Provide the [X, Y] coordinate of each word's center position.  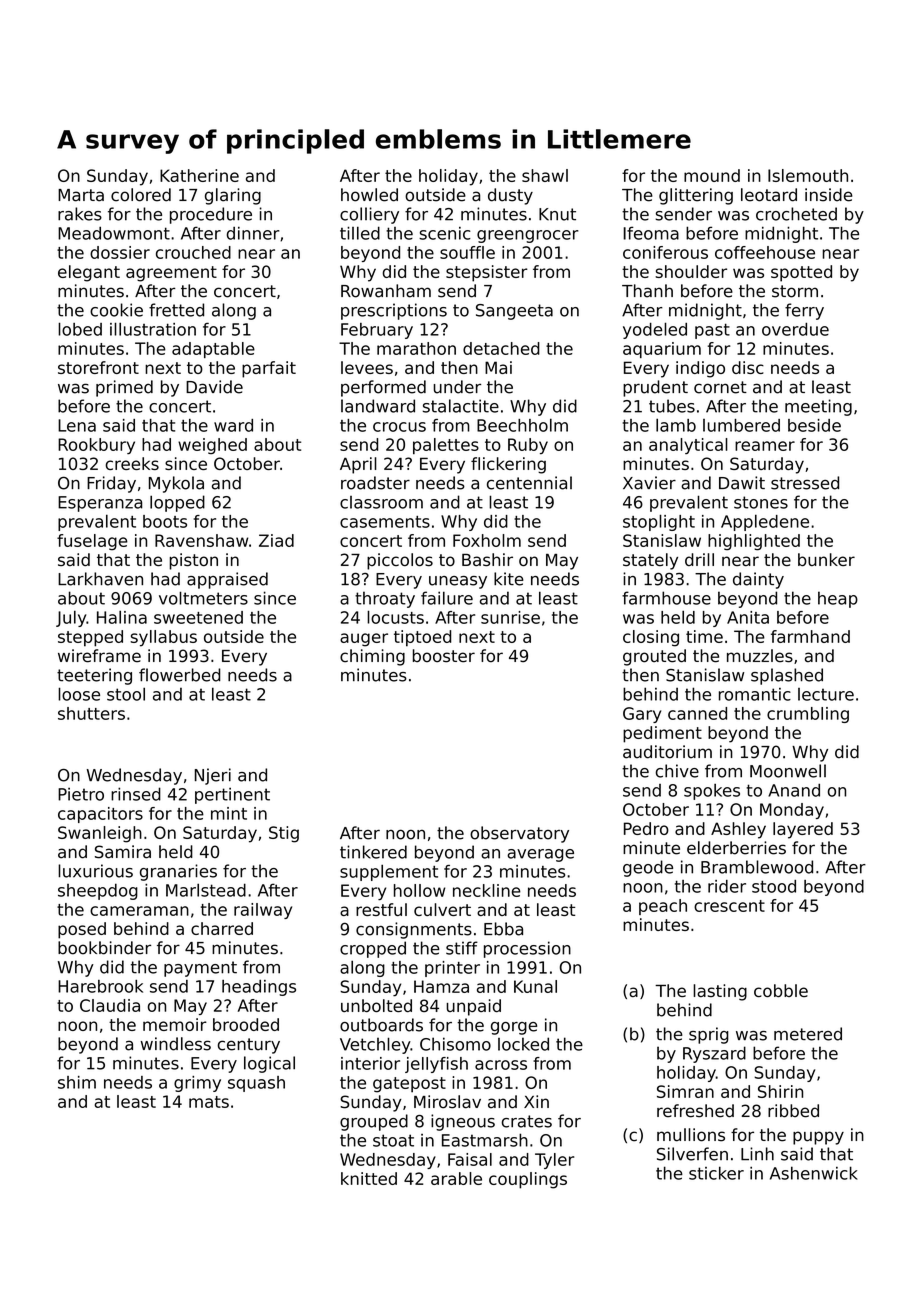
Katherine [199, 175]
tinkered [373, 852]
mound [712, 175]
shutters [91, 713]
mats [209, 1102]
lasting [720, 992]
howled [369, 195]
